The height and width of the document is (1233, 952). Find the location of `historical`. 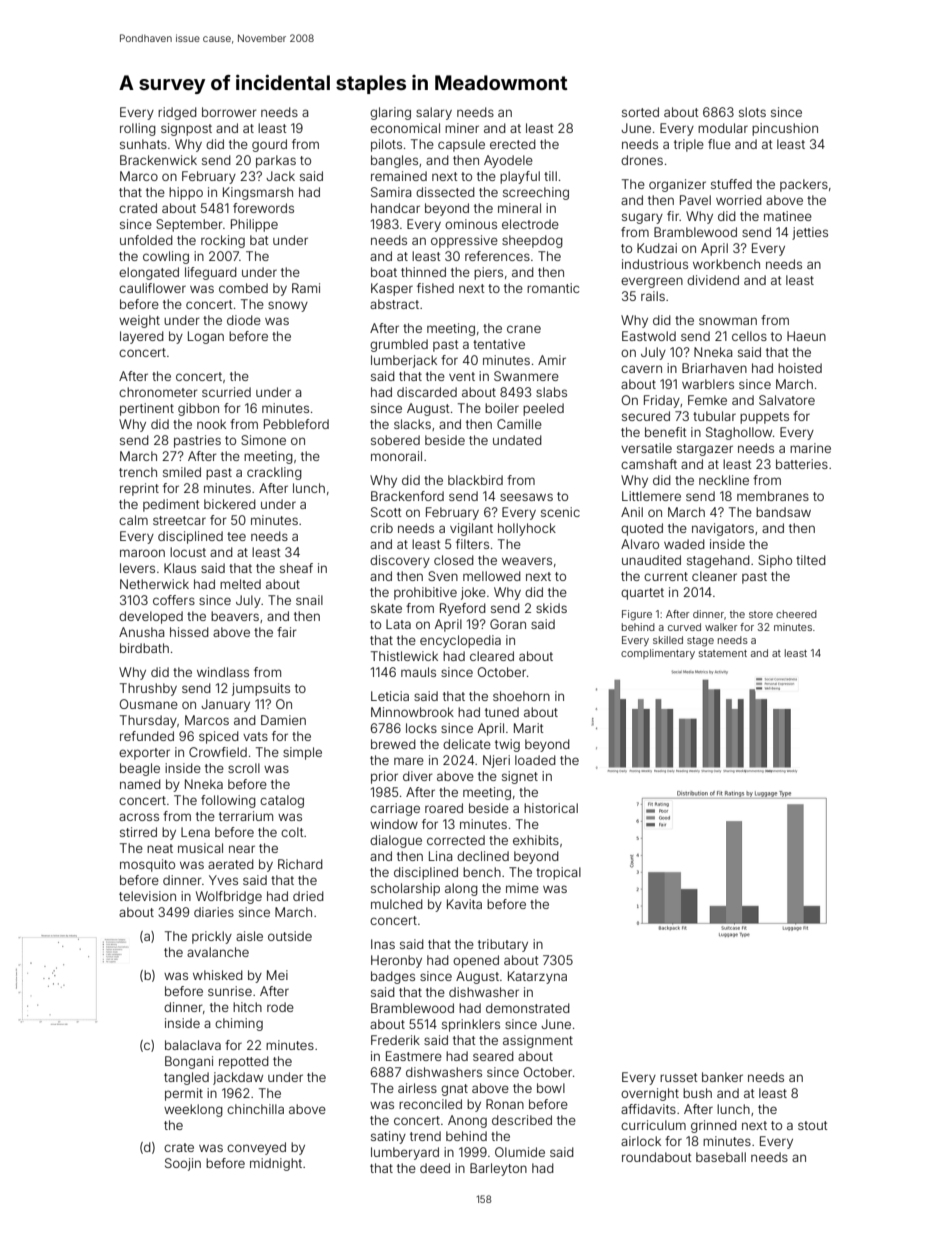

historical is located at coordinates (551, 808).
